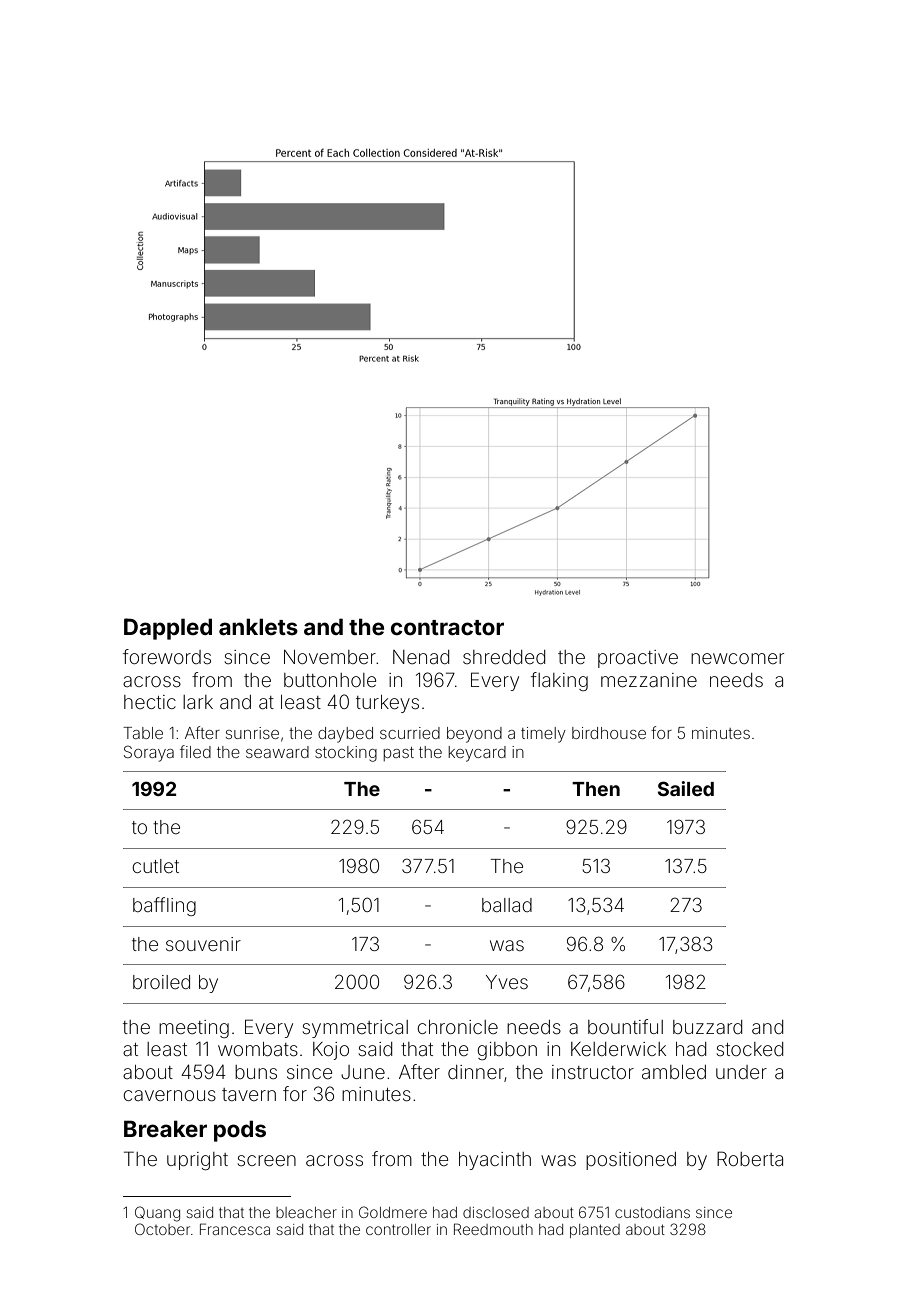  Describe the element at coordinates (707, 1027) in the screenshot. I see `buzzard` at that location.
